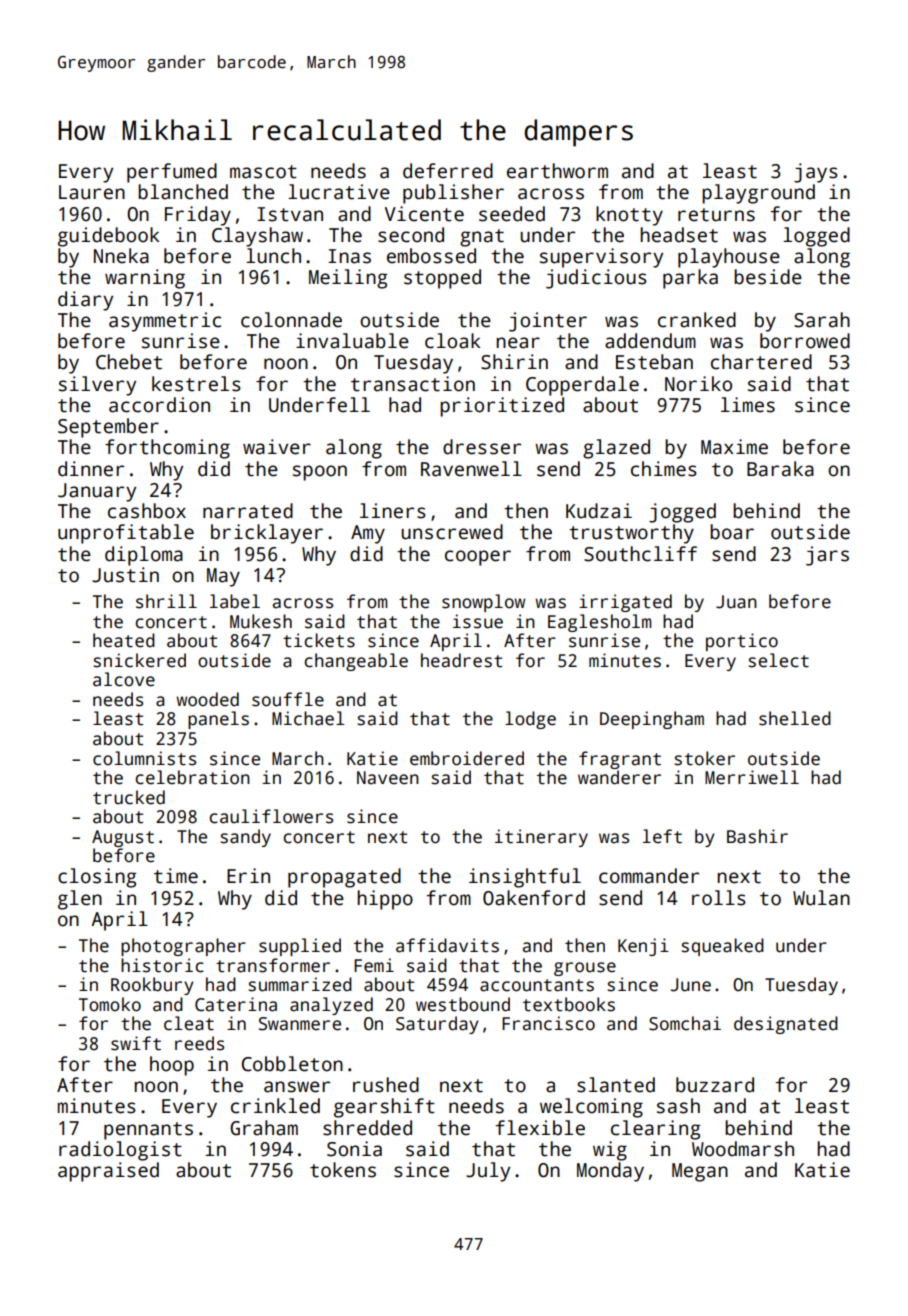 The width and height of the screenshot is (908, 1316). Describe the element at coordinates (743, 1149) in the screenshot. I see `Woodmarsh` at that location.
